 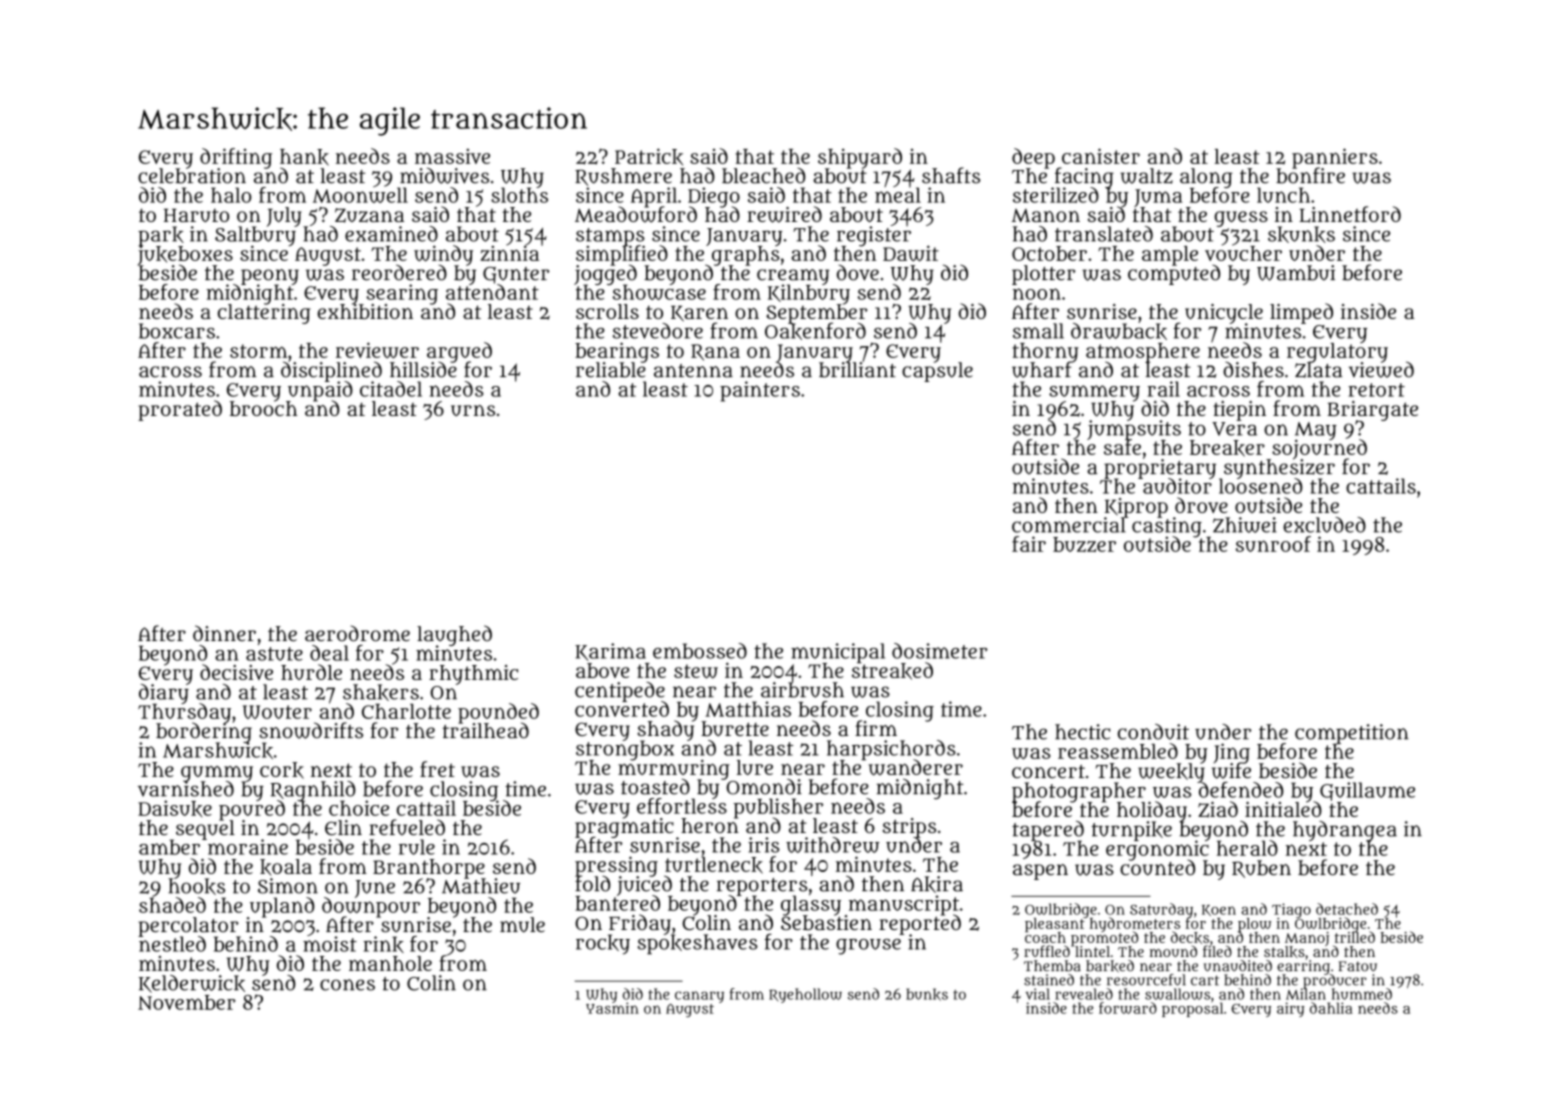 What do you see at coordinates (1316, 431) in the screenshot?
I see `May` at bounding box center [1316, 431].
